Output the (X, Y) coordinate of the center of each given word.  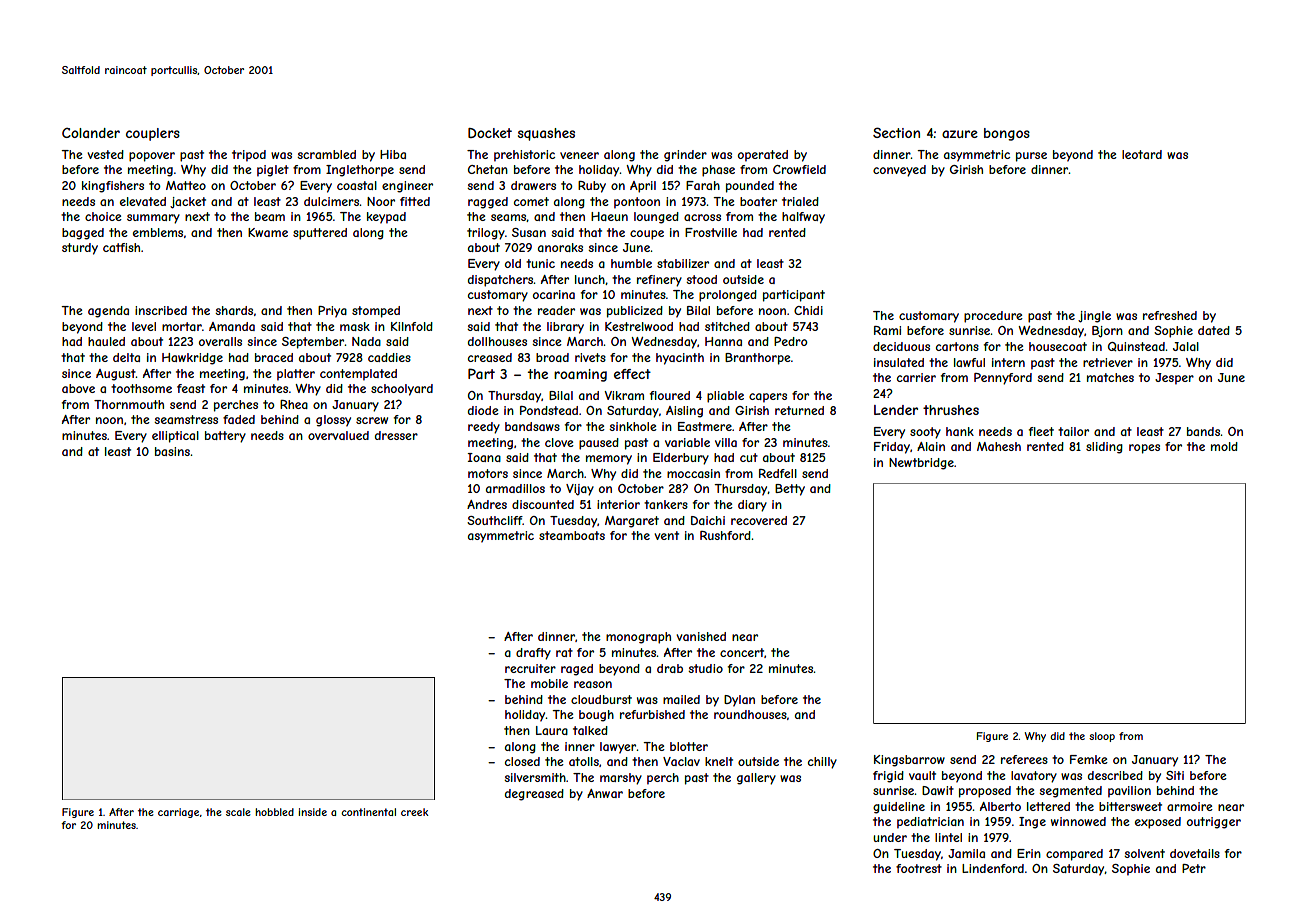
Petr (1194, 868)
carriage (178, 813)
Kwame (268, 232)
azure (960, 134)
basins (172, 451)
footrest (919, 868)
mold (1224, 446)
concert (742, 652)
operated (763, 156)
